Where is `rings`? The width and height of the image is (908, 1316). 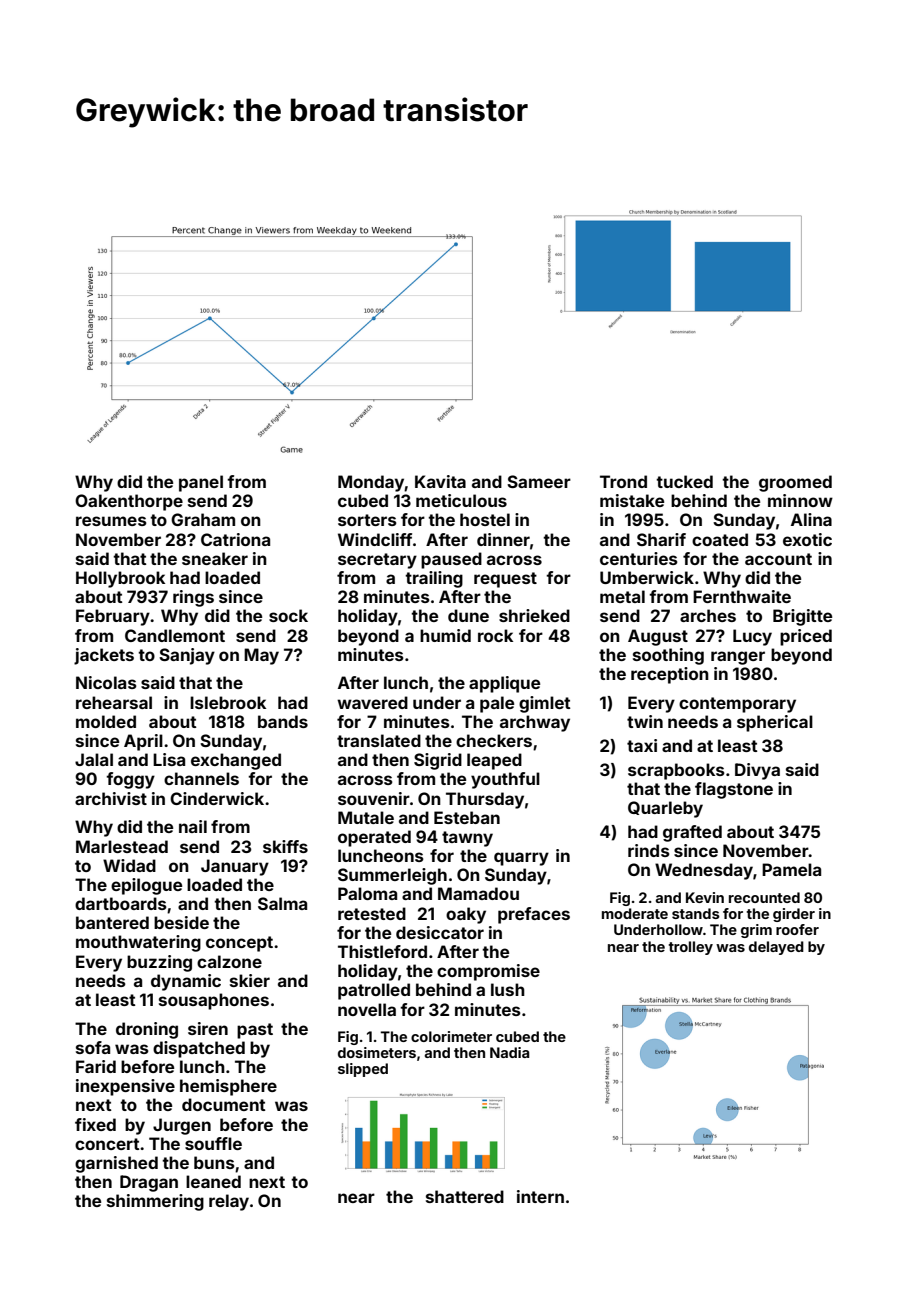 rings is located at coordinates (193, 598).
